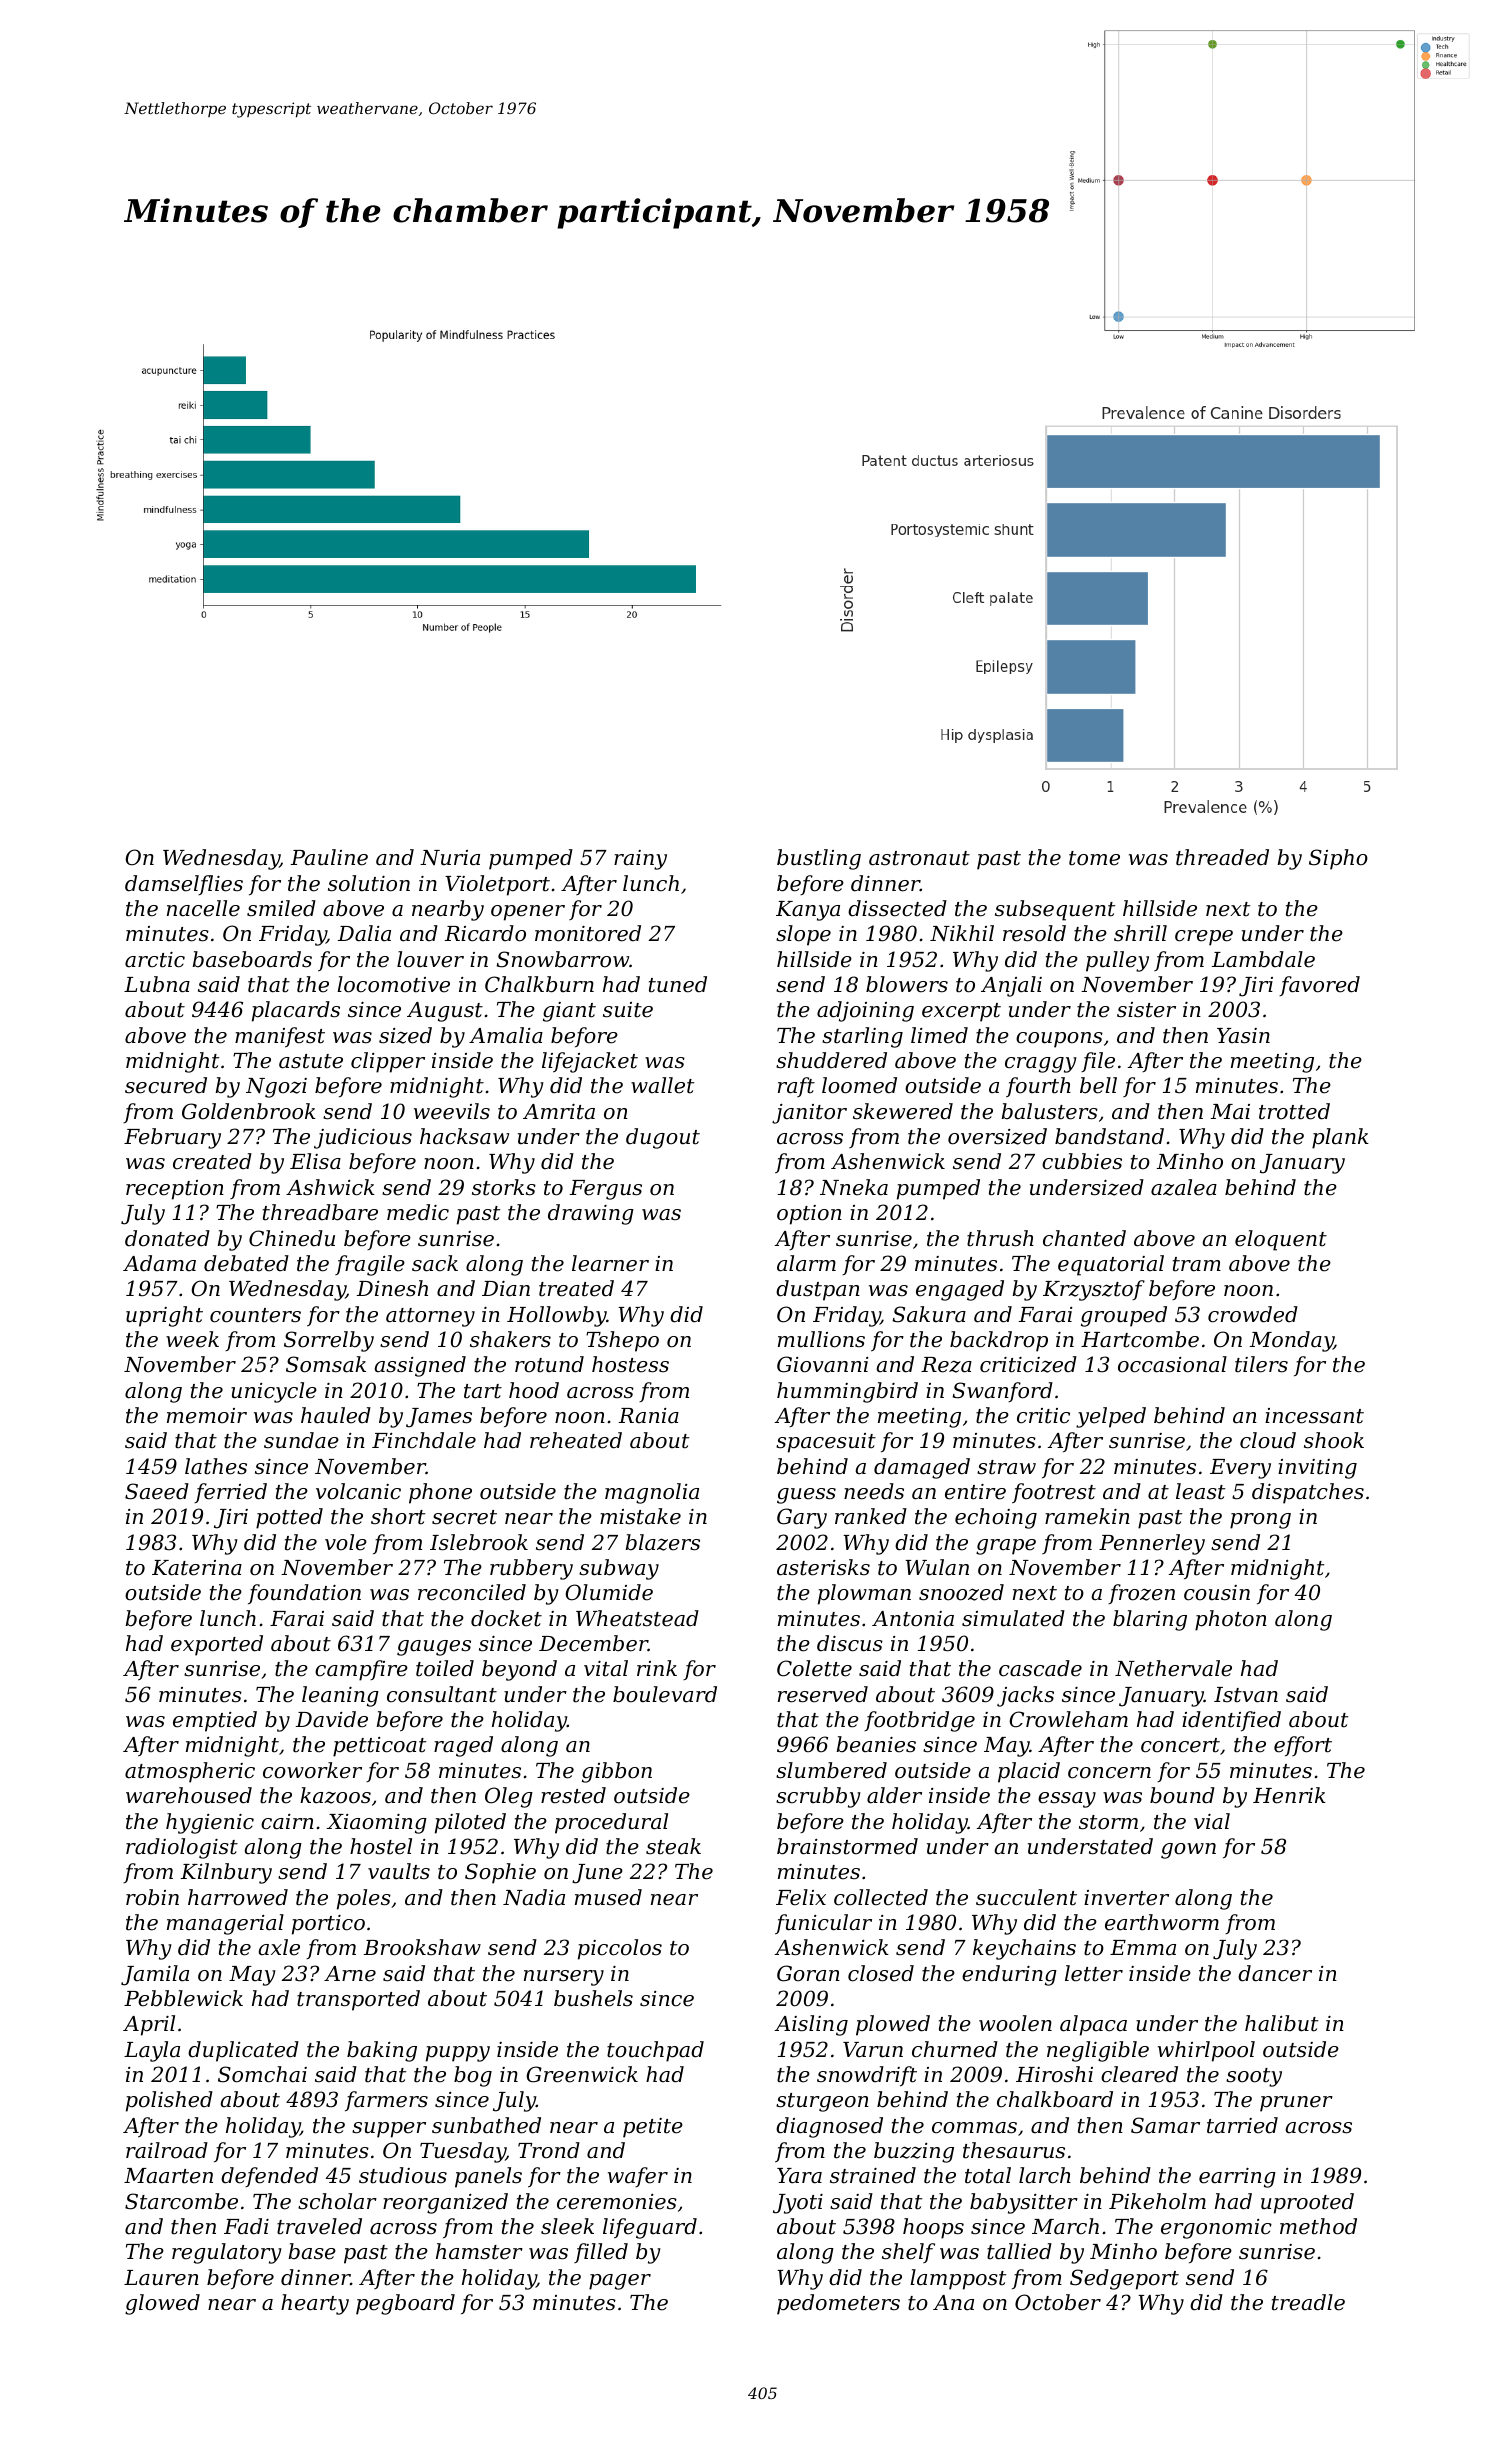  What do you see at coordinates (168, 2176) in the screenshot?
I see `Maarten` at bounding box center [168, 2176].
